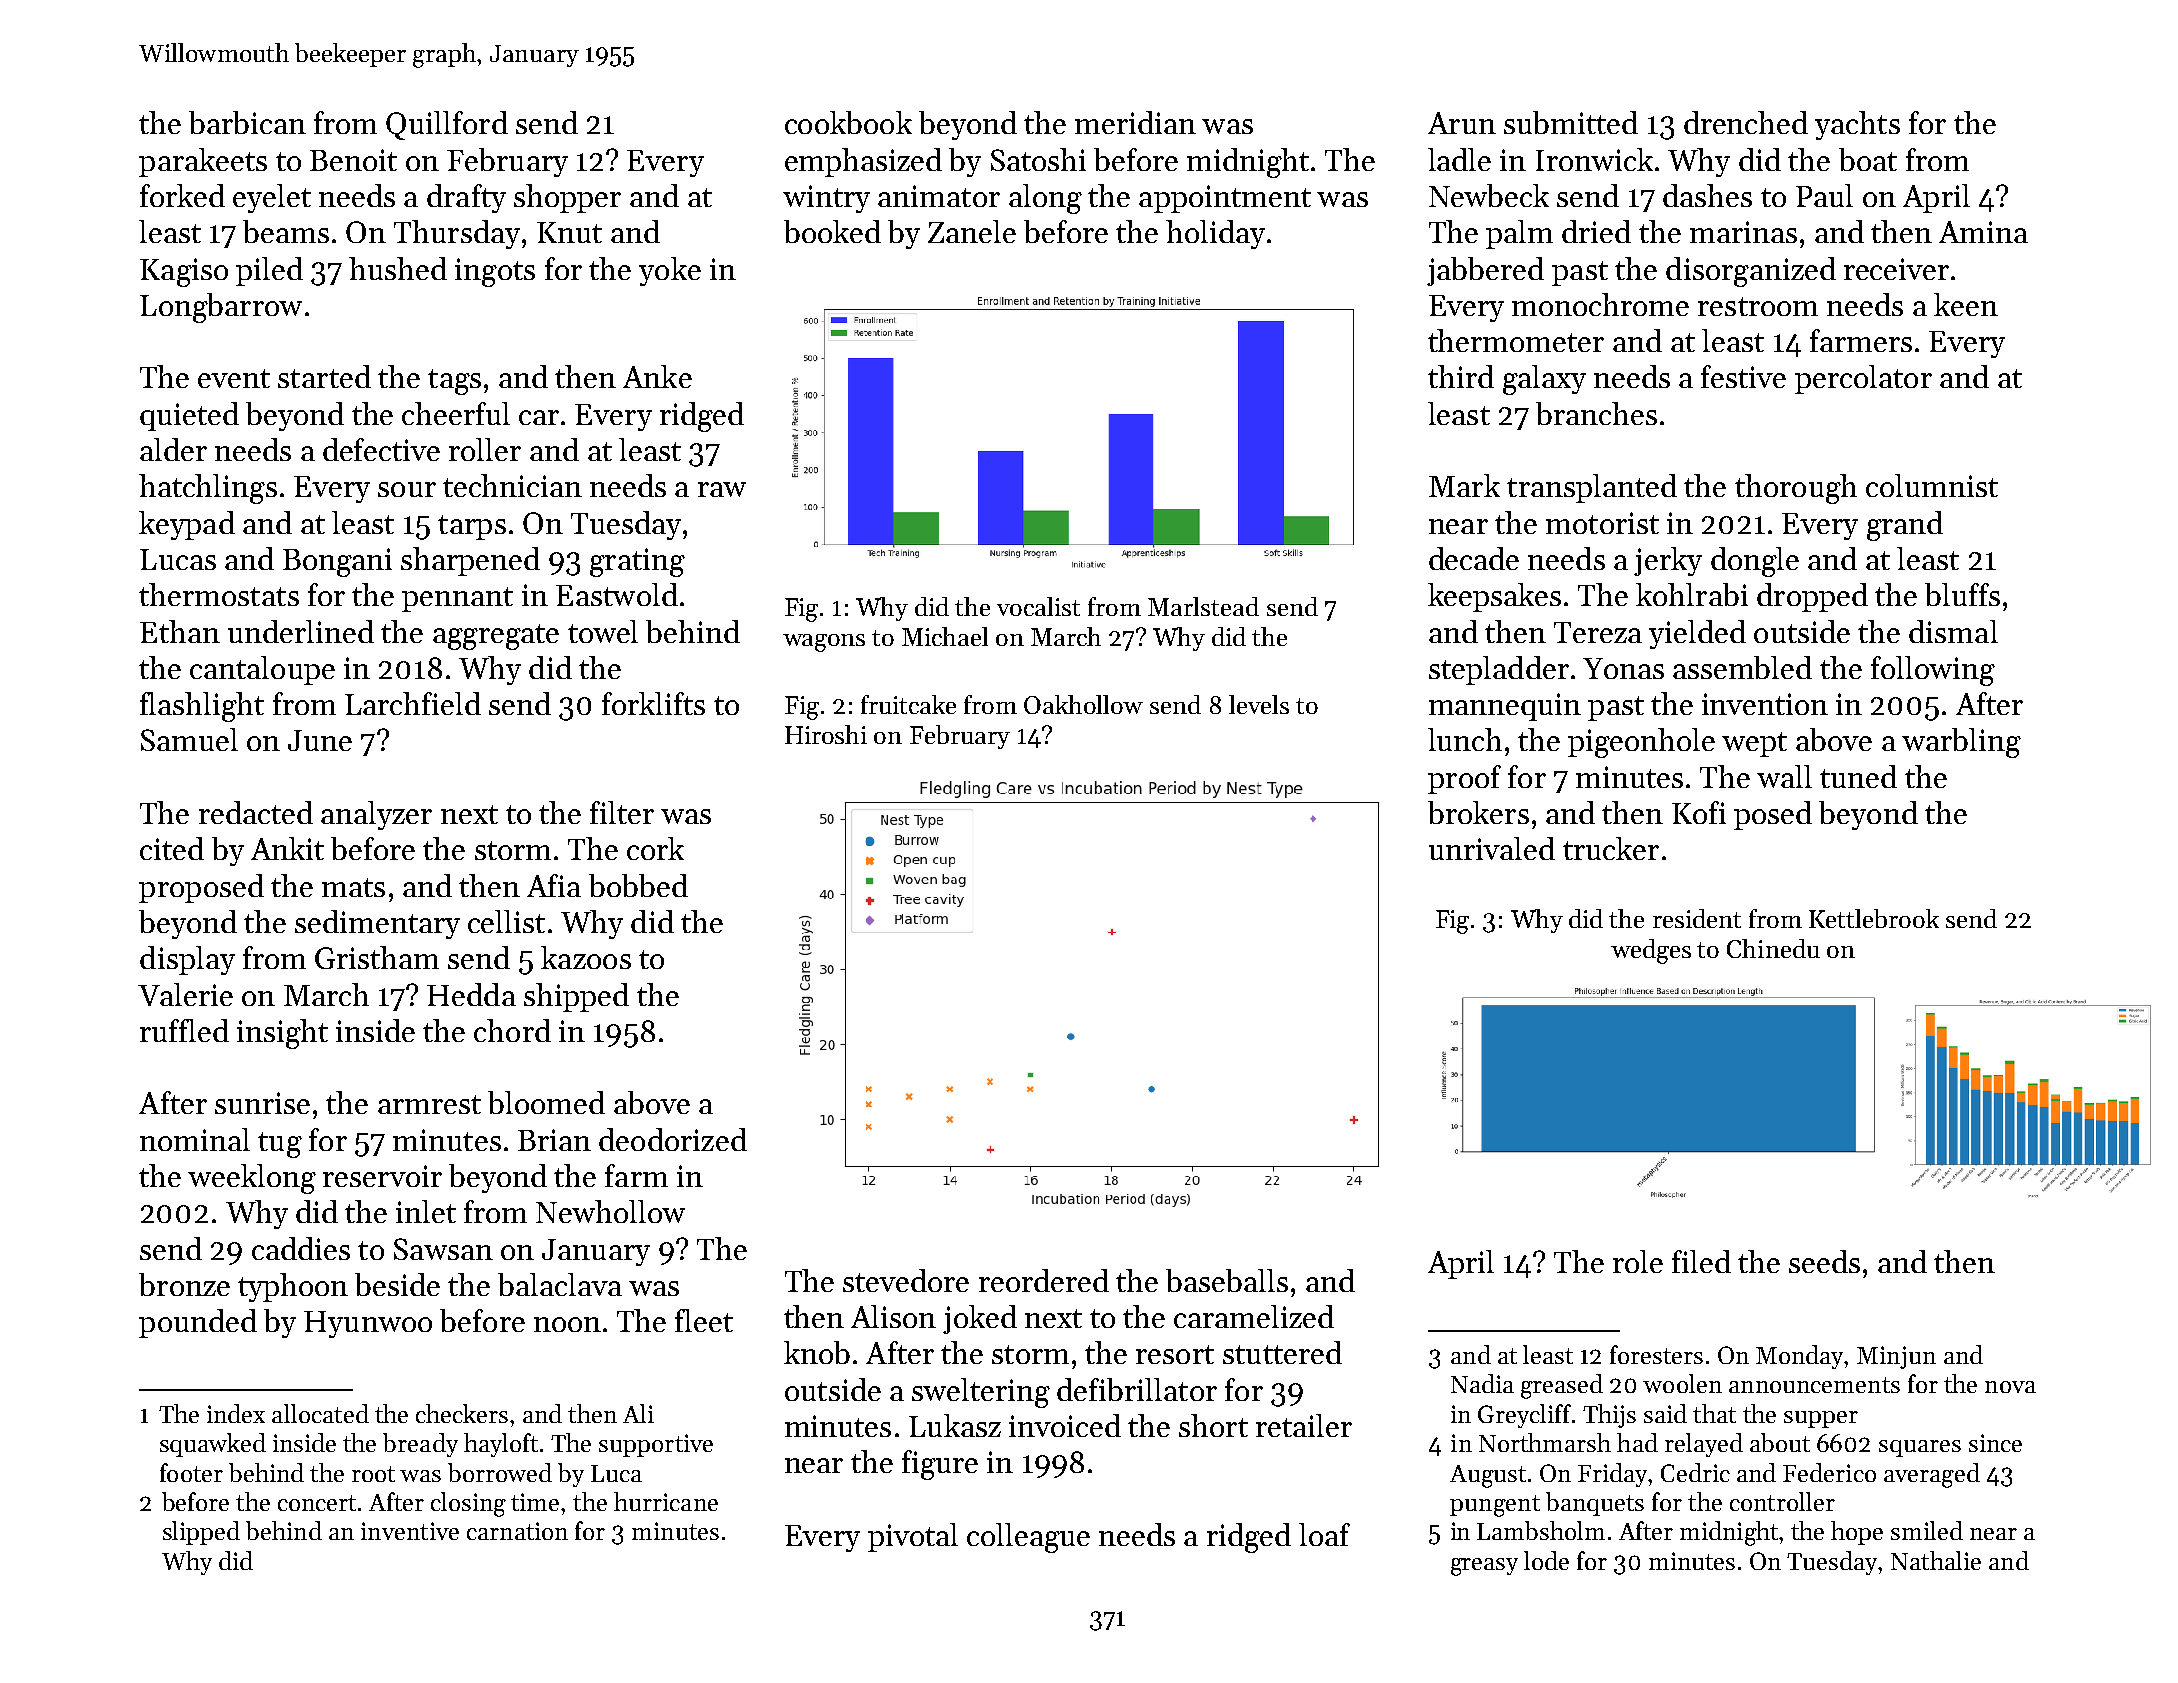  I want to click on squawked, so click(213, 1445).
